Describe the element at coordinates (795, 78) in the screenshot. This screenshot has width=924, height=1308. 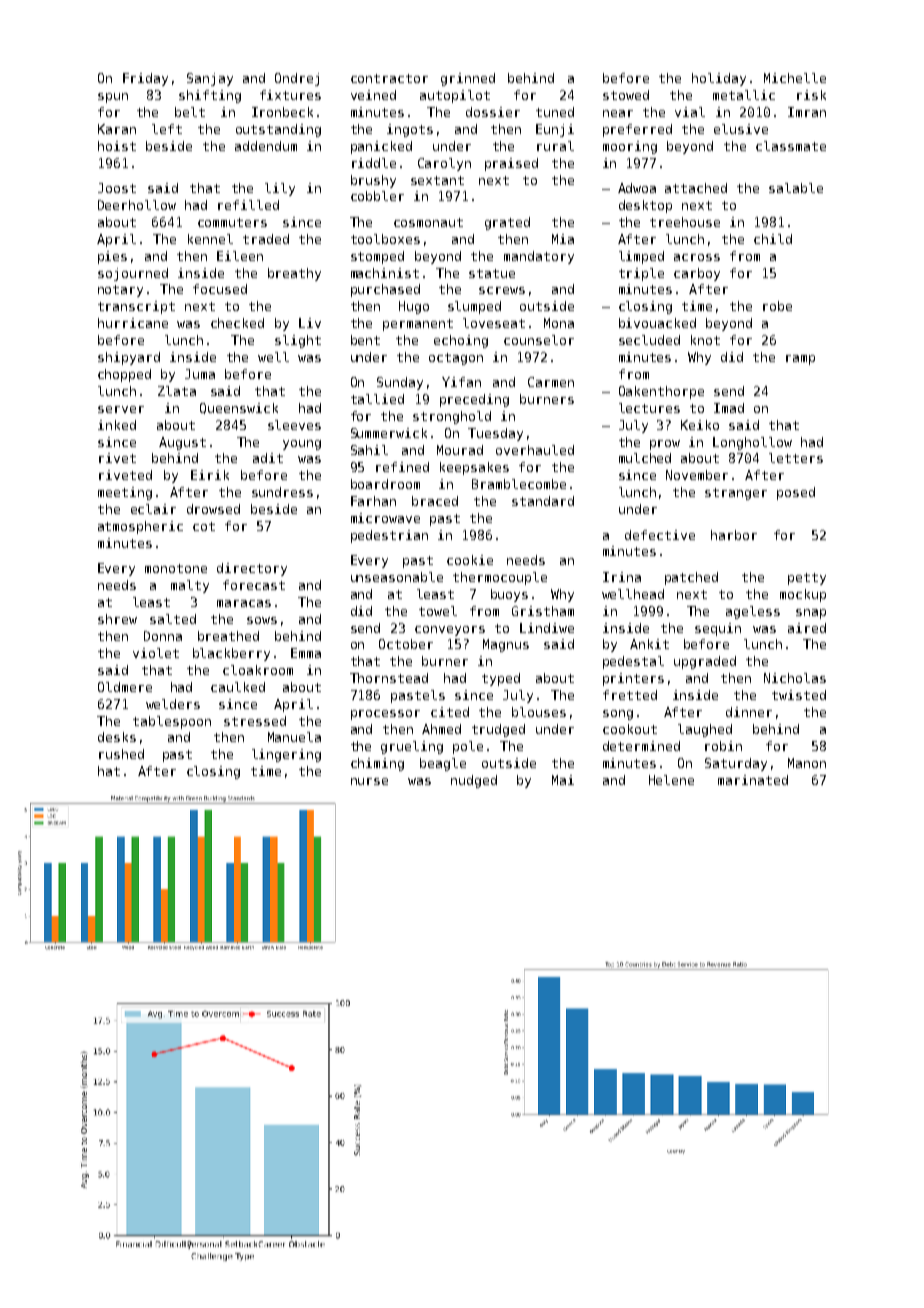
I see `Michelle` at that location.
